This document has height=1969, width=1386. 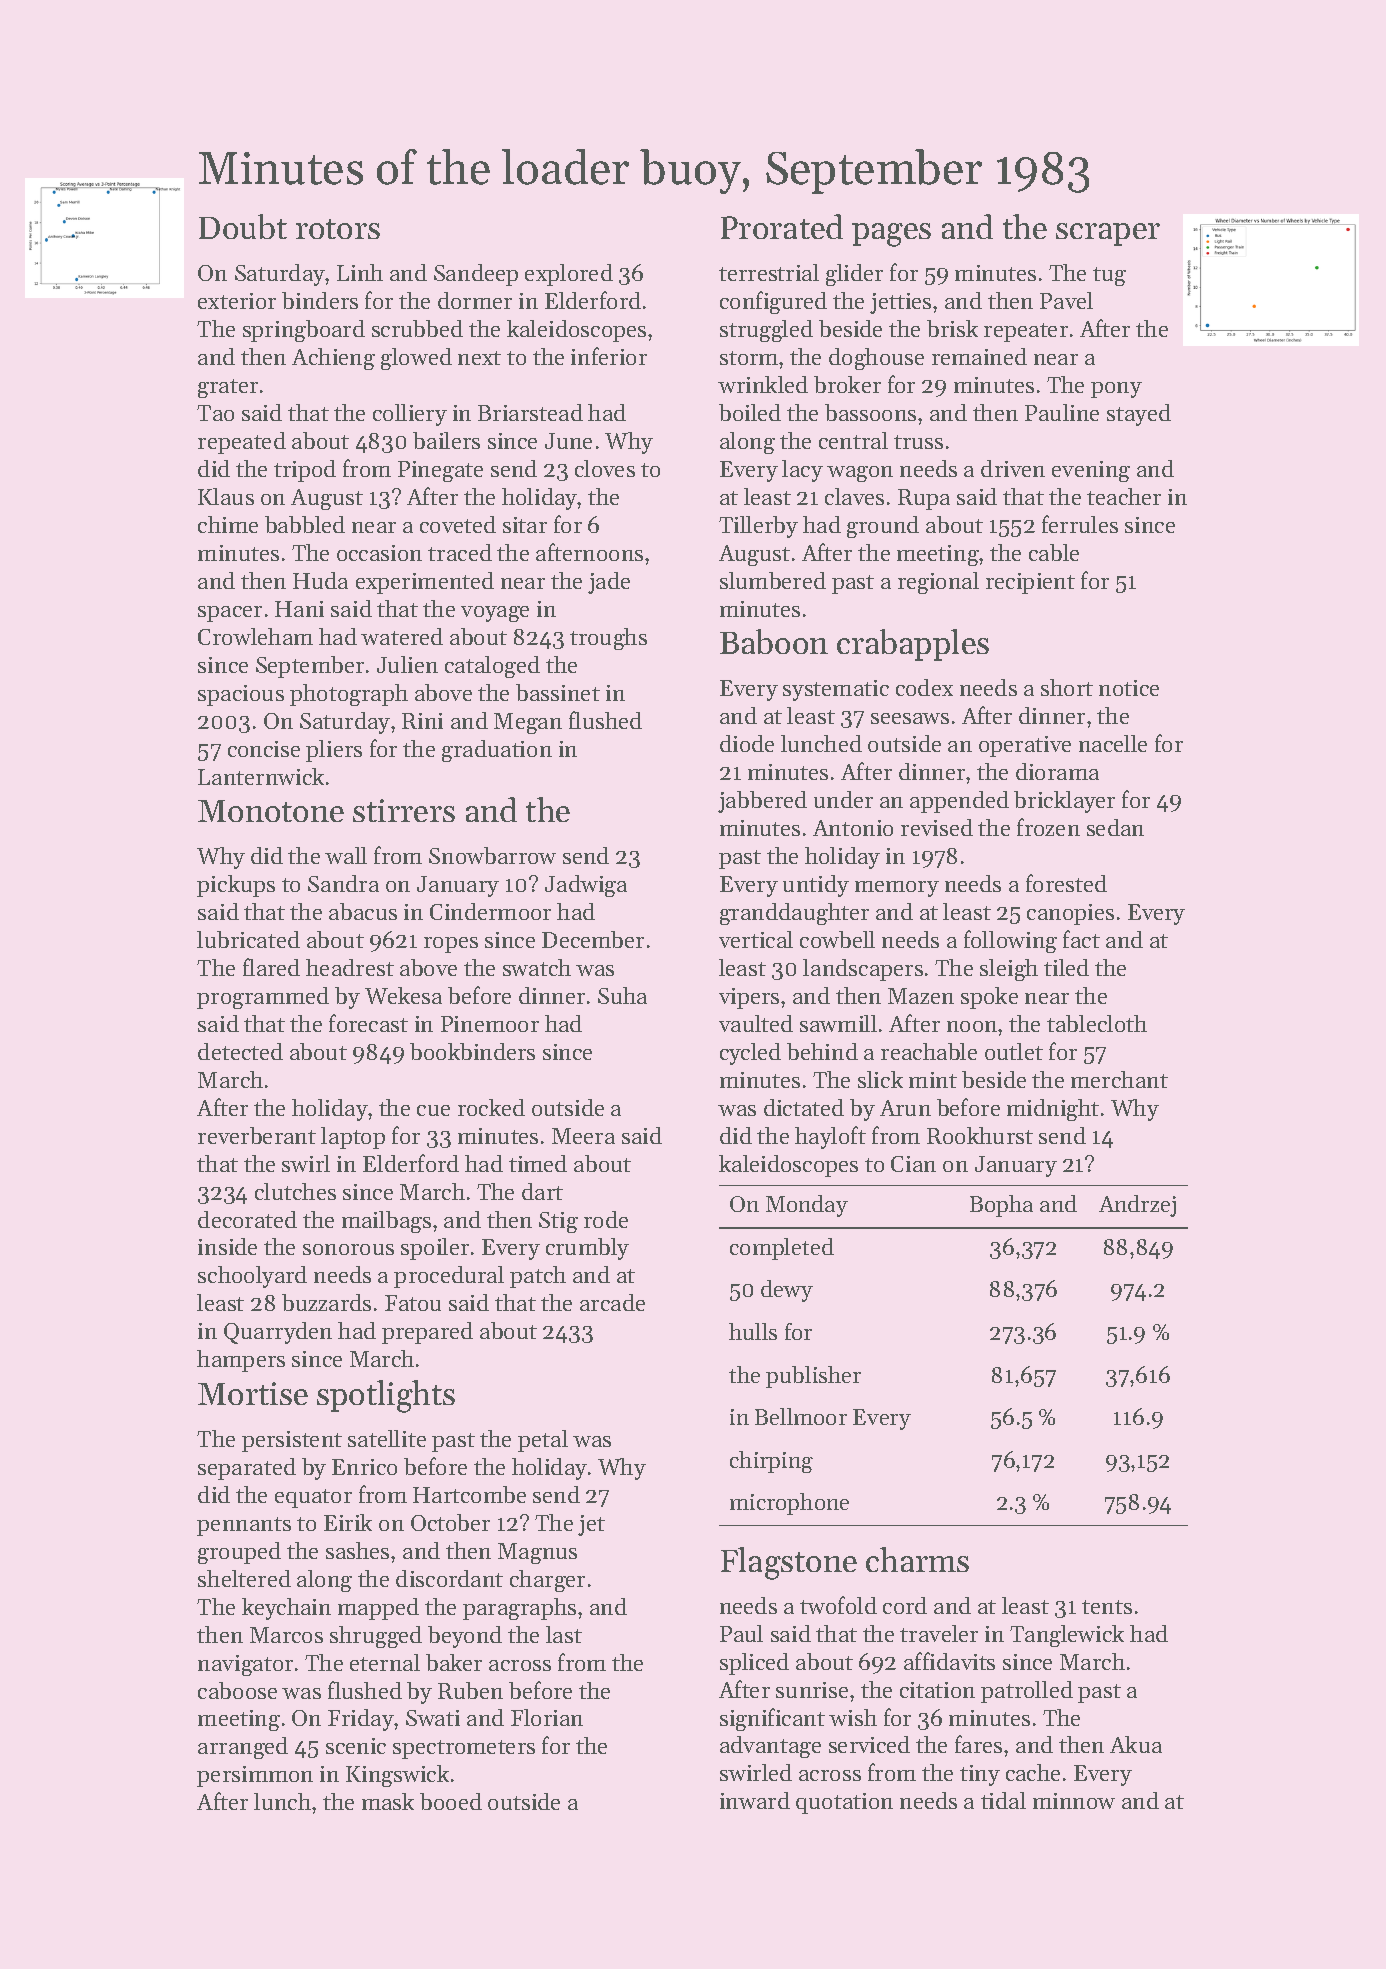 I want to click on scenic, so click(x=356, y=1746).
